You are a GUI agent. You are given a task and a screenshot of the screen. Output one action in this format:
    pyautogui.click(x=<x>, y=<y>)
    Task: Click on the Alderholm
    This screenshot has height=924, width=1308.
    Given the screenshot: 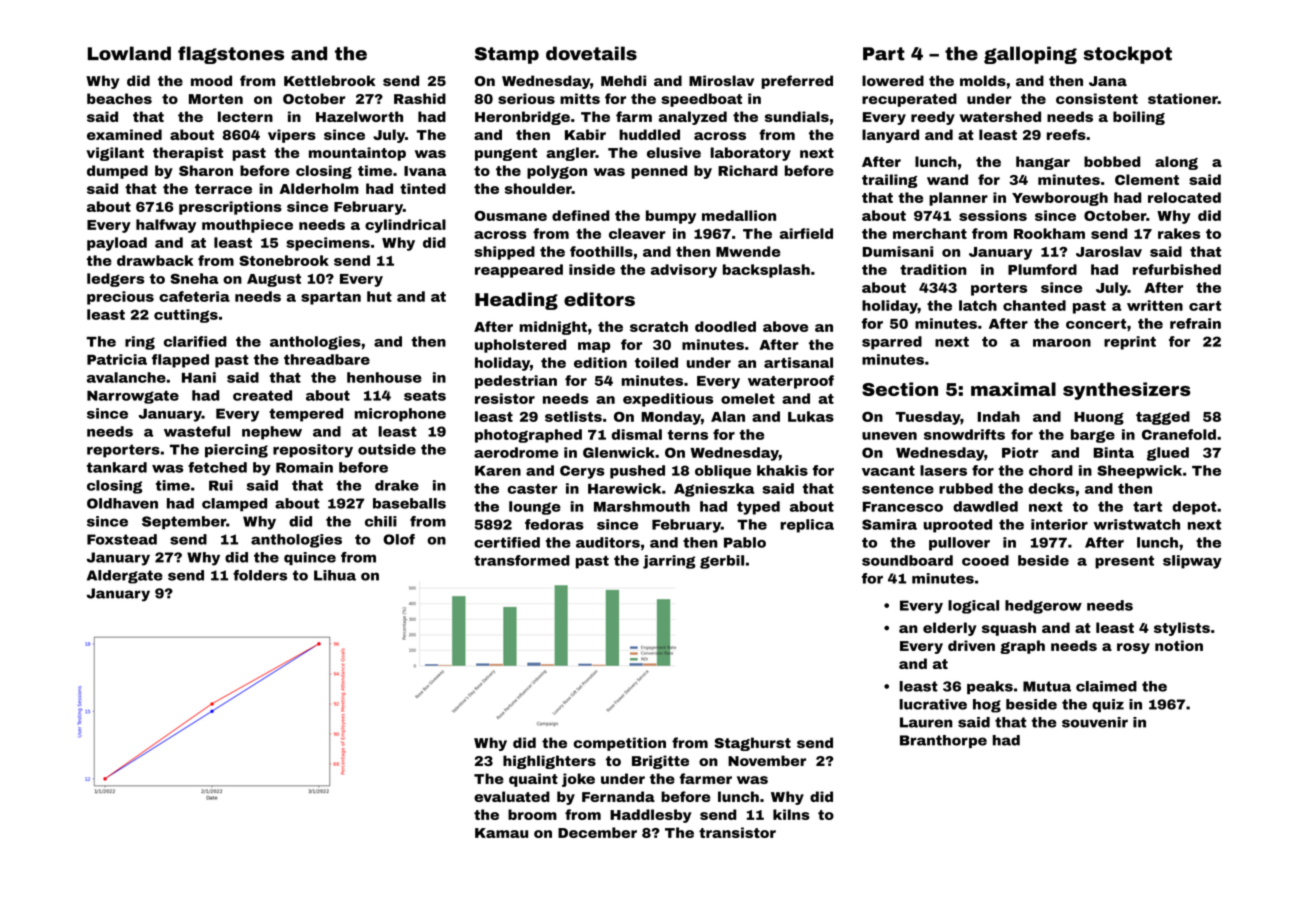 What is the action you would take?
    pyautogui.click(x=319, y=188)
